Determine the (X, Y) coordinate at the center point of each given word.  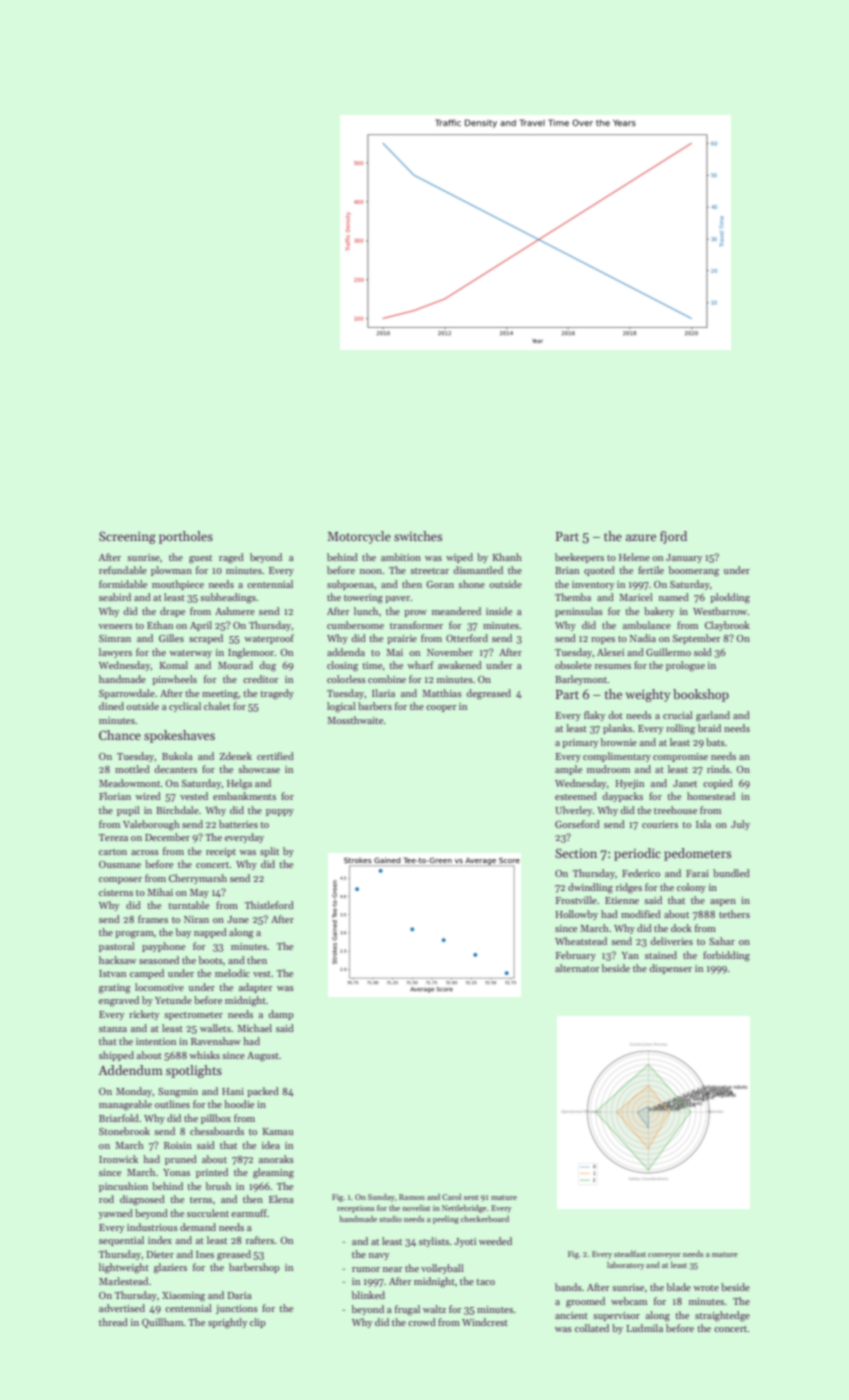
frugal (407, 1310)
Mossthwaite (355, 720)
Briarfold (119, 1118)
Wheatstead (581, 941)
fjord (673, 537)
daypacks (622, 797)
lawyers (115, 653)
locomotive (159, 987)
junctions (237, 1309)
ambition (401, 557)
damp (281, 1015)
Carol (451, 1197)
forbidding (726, 956)
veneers (115, 626)
